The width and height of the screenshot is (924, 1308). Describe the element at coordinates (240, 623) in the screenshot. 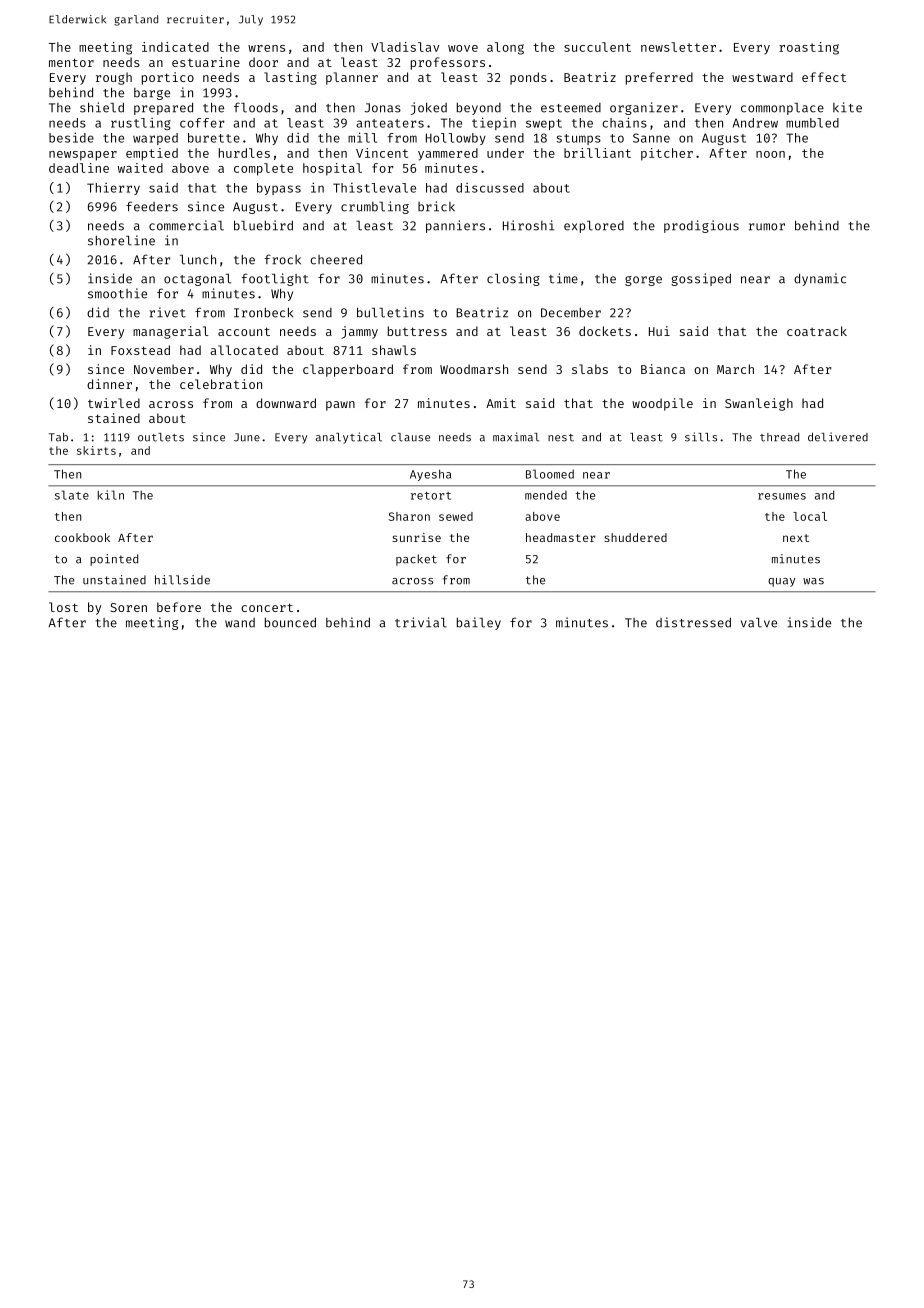

I see `wand` at that location.
